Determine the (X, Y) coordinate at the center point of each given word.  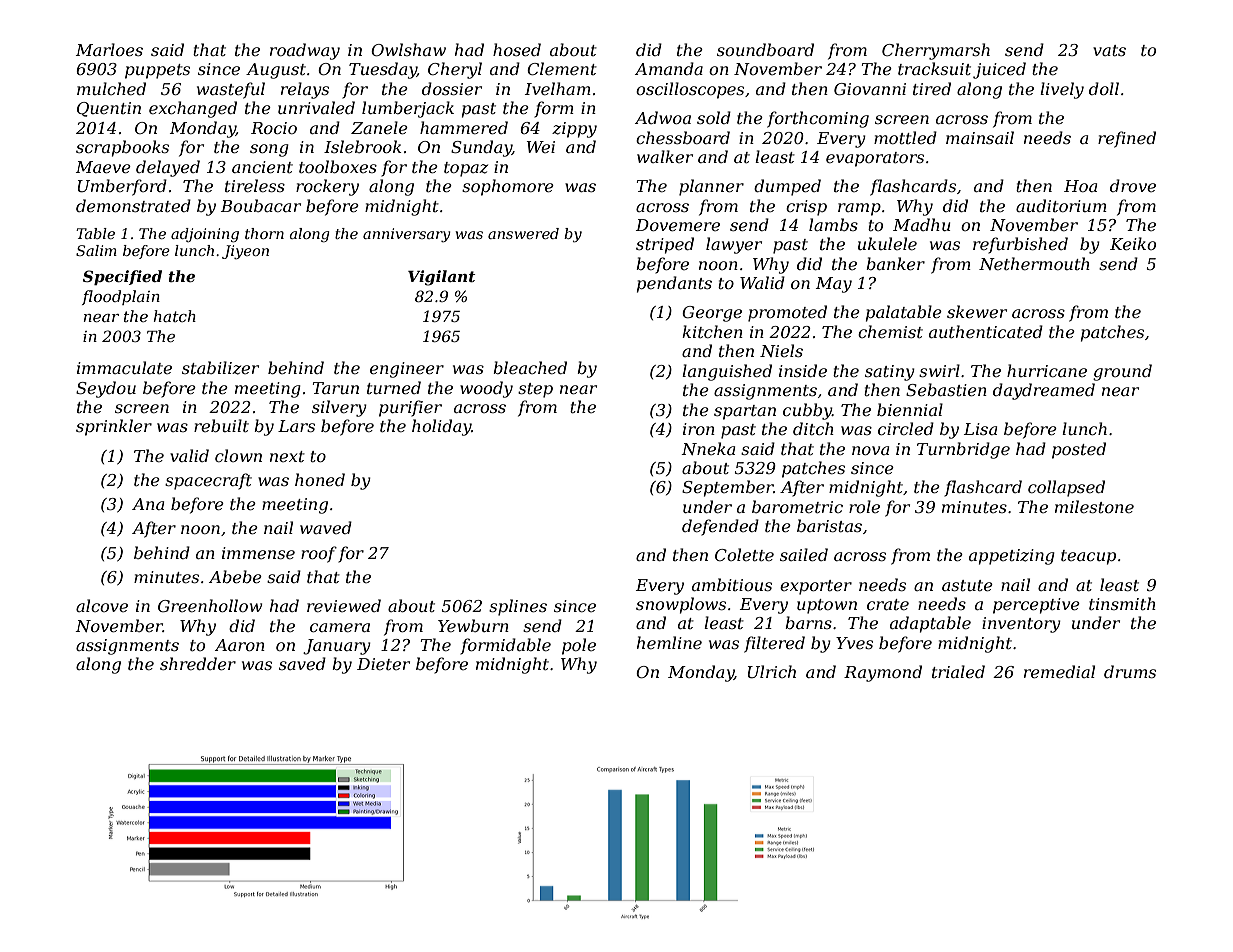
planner (711, 187)
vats (1109, 50)
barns (808, 622)
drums (1130, 671)
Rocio (274, 128)
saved (302, 663)
